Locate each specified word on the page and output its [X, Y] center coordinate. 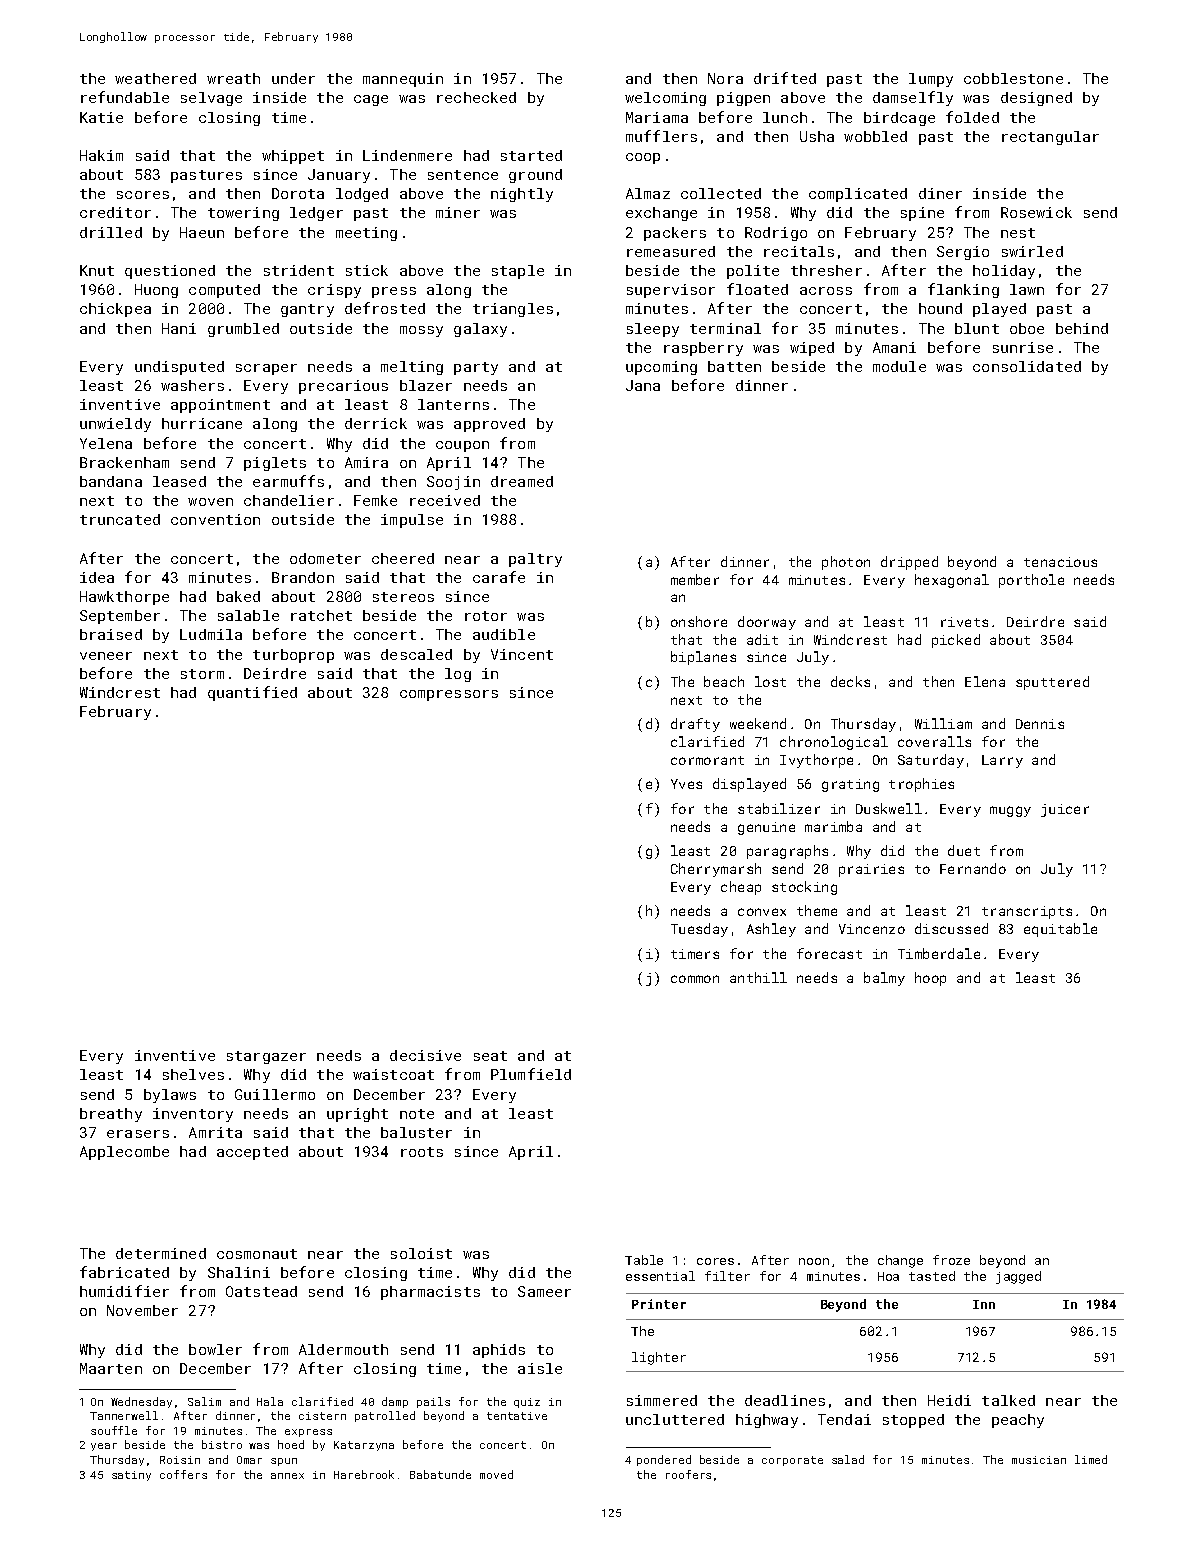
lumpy [931, 80]
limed [1091, 1459]
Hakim [101, 155]
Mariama [657, 117]
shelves [193, 1074]
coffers [183, 1474]
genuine [766, 828]
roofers [688, 1474]
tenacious [1060, 562]
